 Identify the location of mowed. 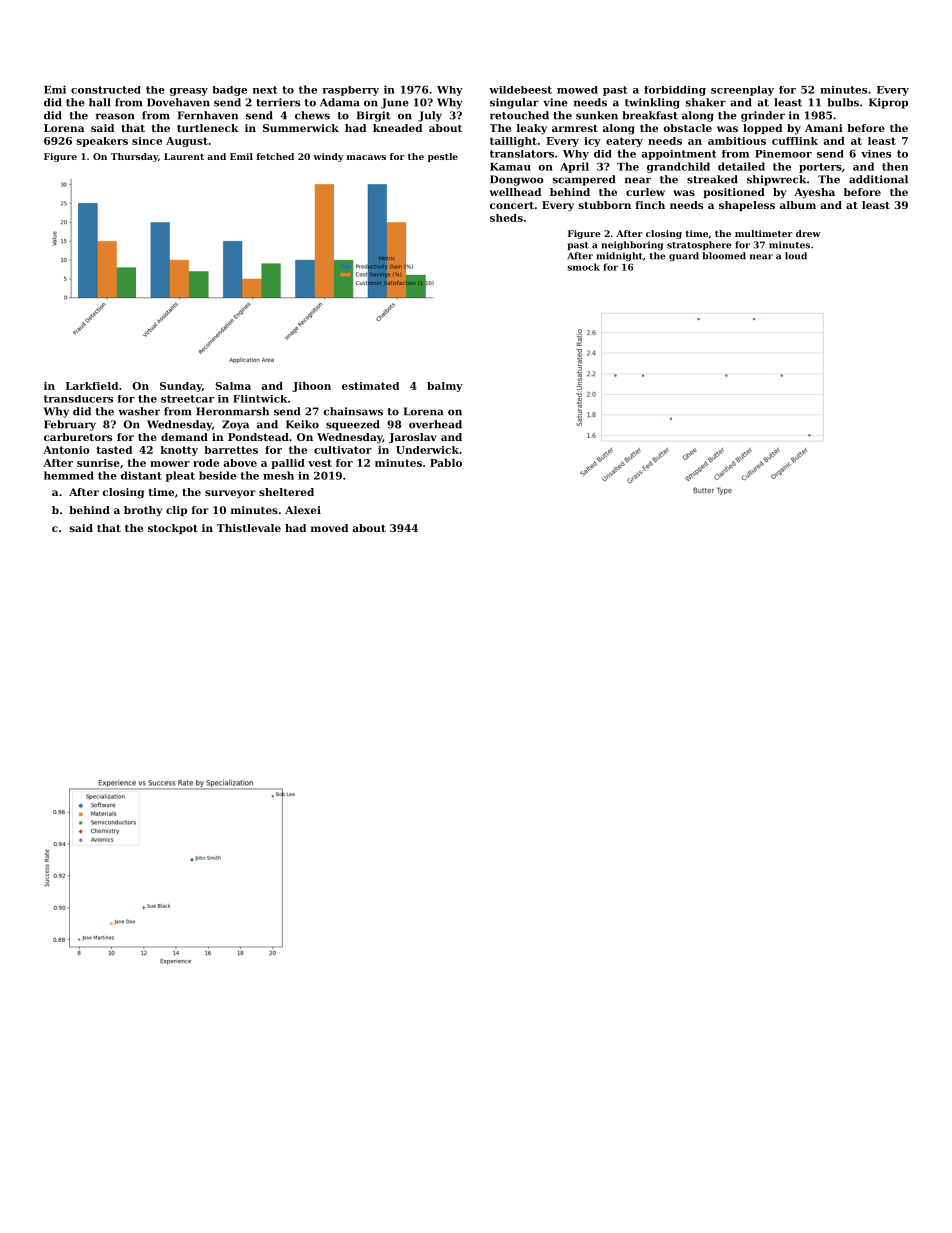
(577, 90).
